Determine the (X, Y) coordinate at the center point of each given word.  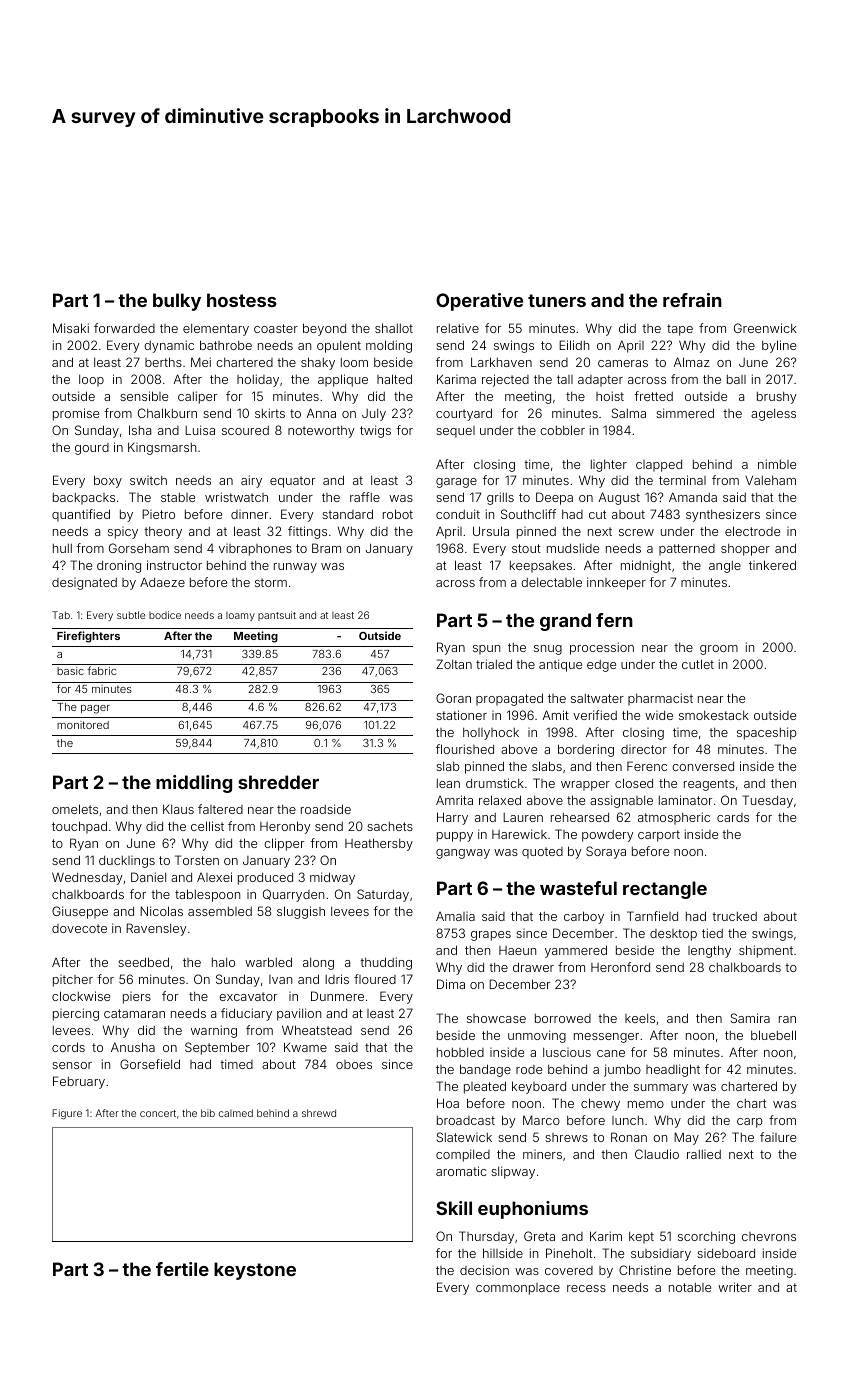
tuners (557, 300)
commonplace (518, 1289)
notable (690, 1287)
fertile (182, 1269)
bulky (177, 302)
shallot (394, 328)
